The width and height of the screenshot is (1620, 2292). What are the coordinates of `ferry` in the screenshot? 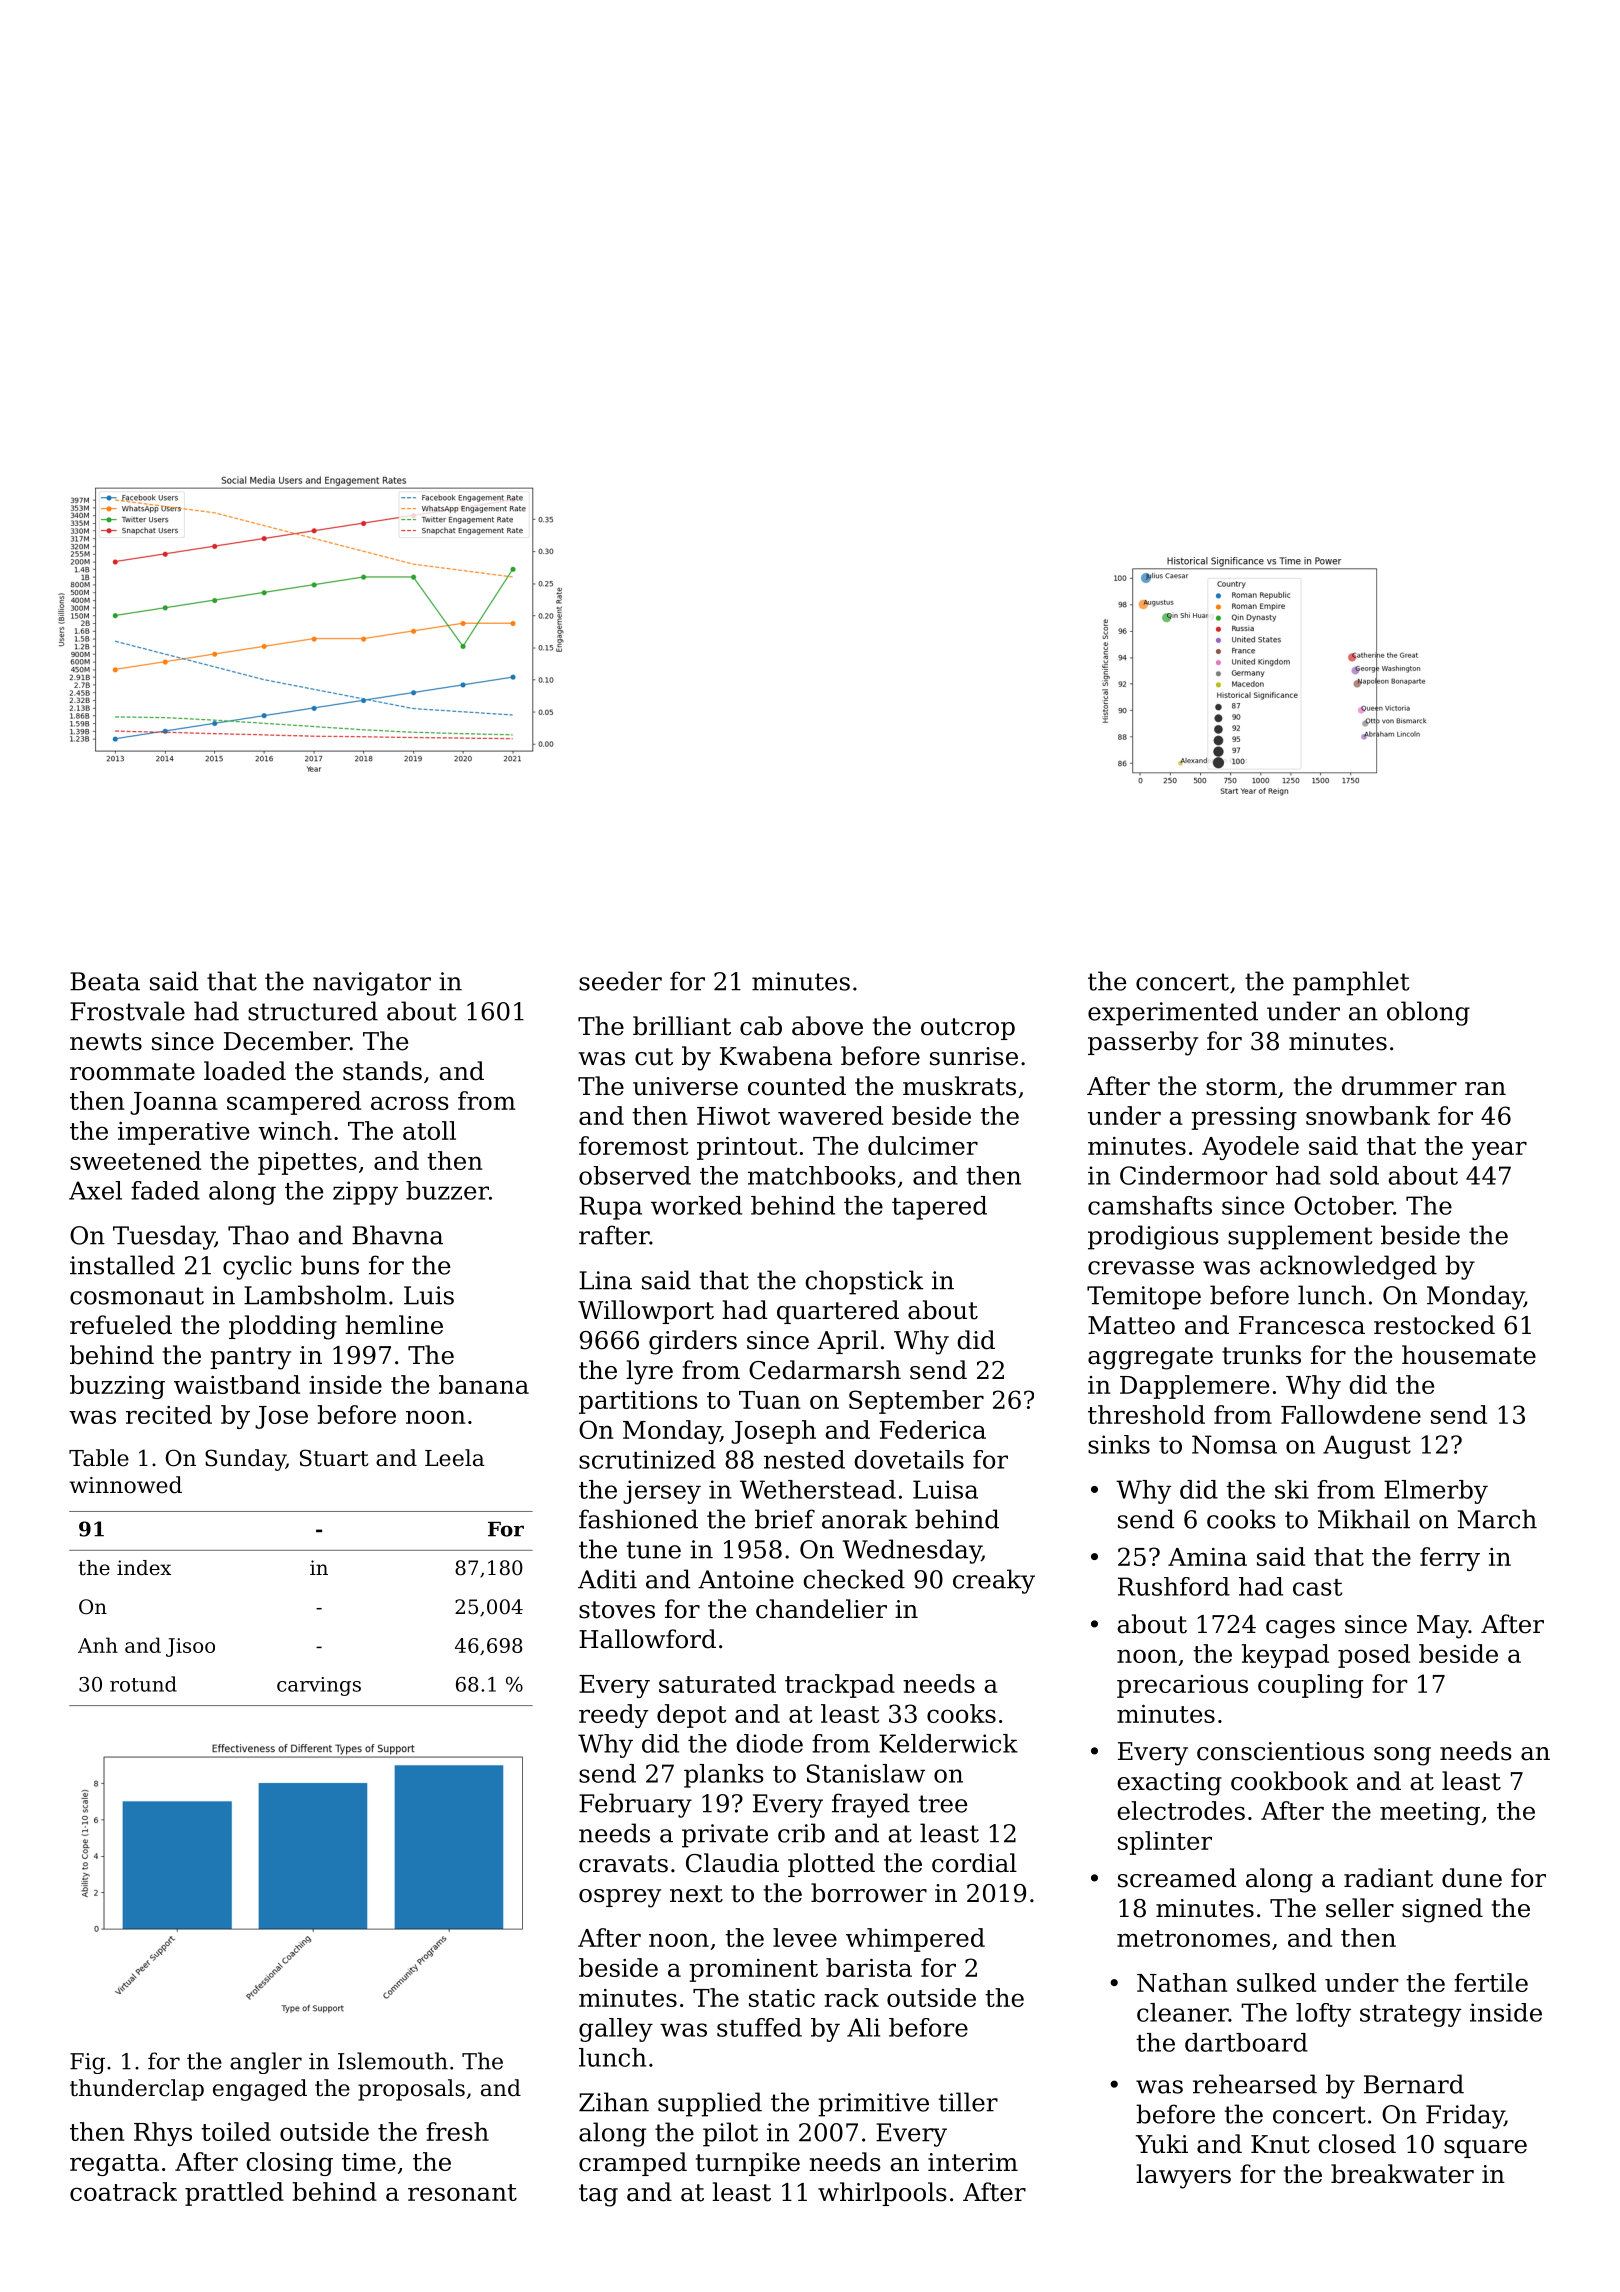 It's located at (1450, 1559).
